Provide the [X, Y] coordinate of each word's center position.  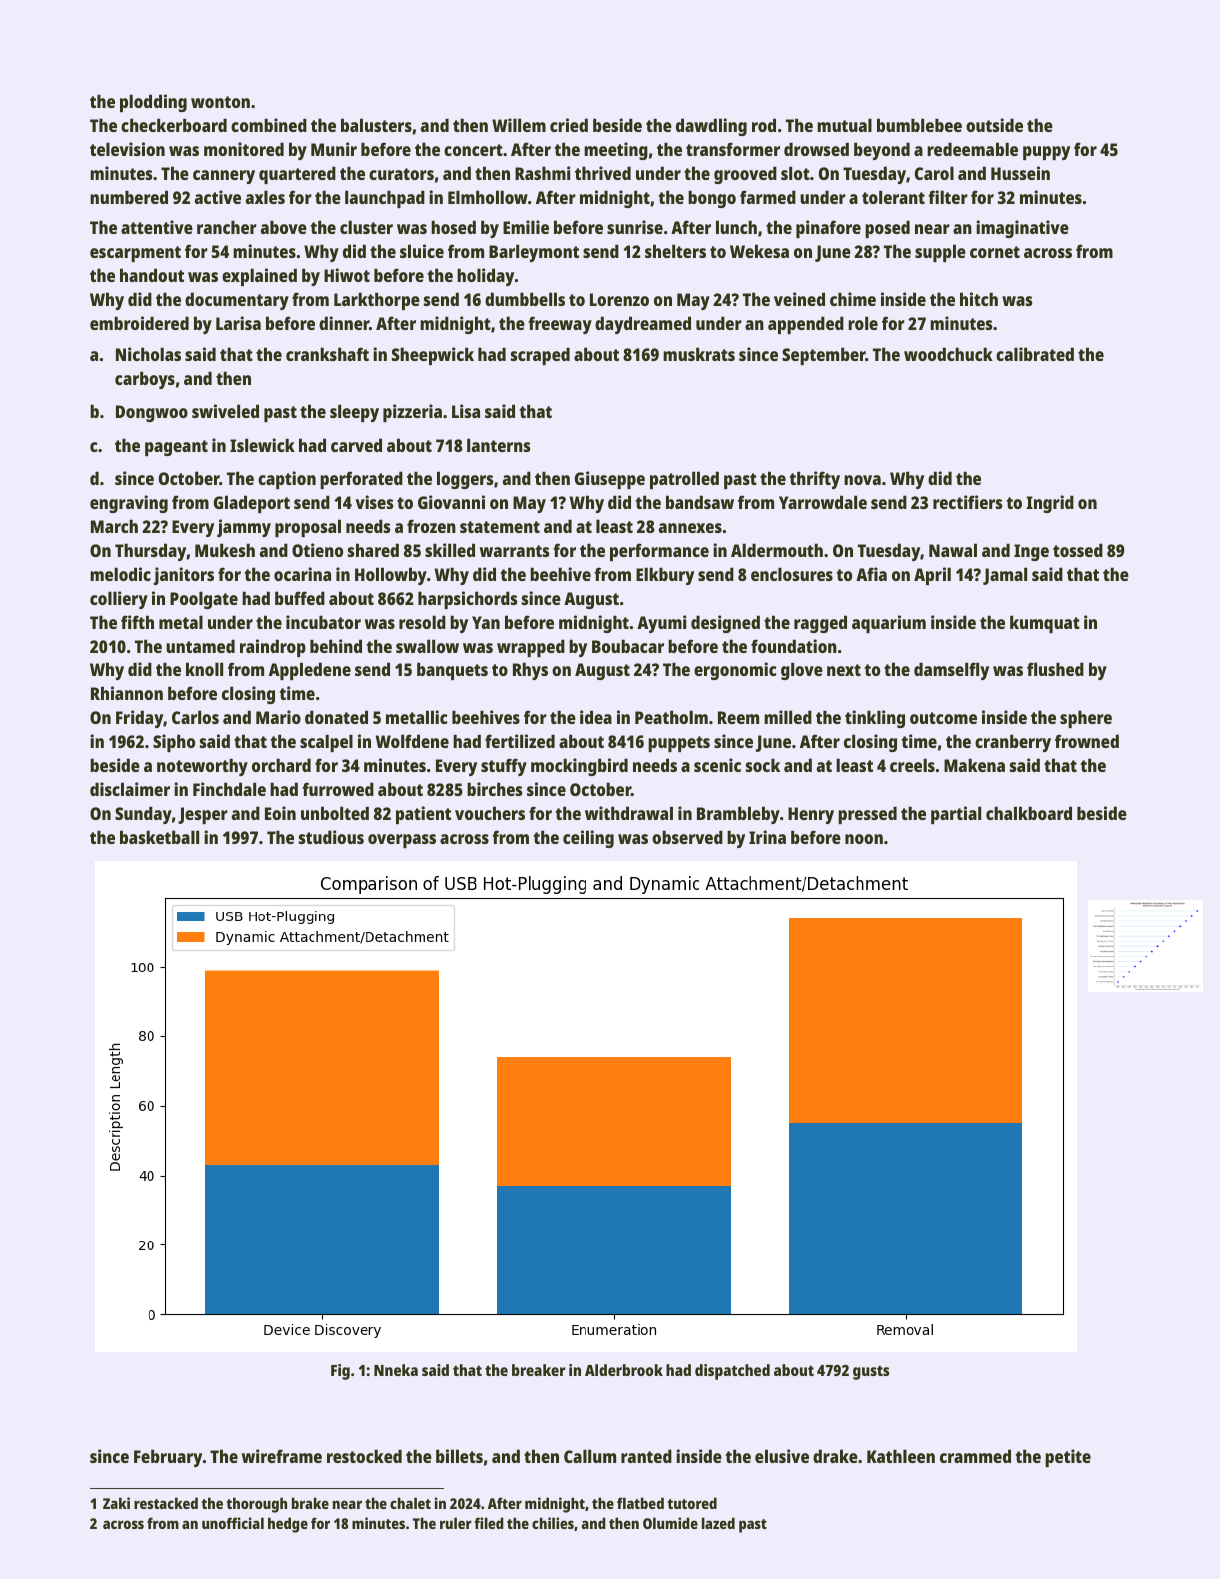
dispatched [732, 1372]
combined [269, 125]
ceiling [588, 839]
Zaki [116, 1503]
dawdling [711, 127]
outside [994, 125]
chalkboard [1029, 813]
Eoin [280, 813]
